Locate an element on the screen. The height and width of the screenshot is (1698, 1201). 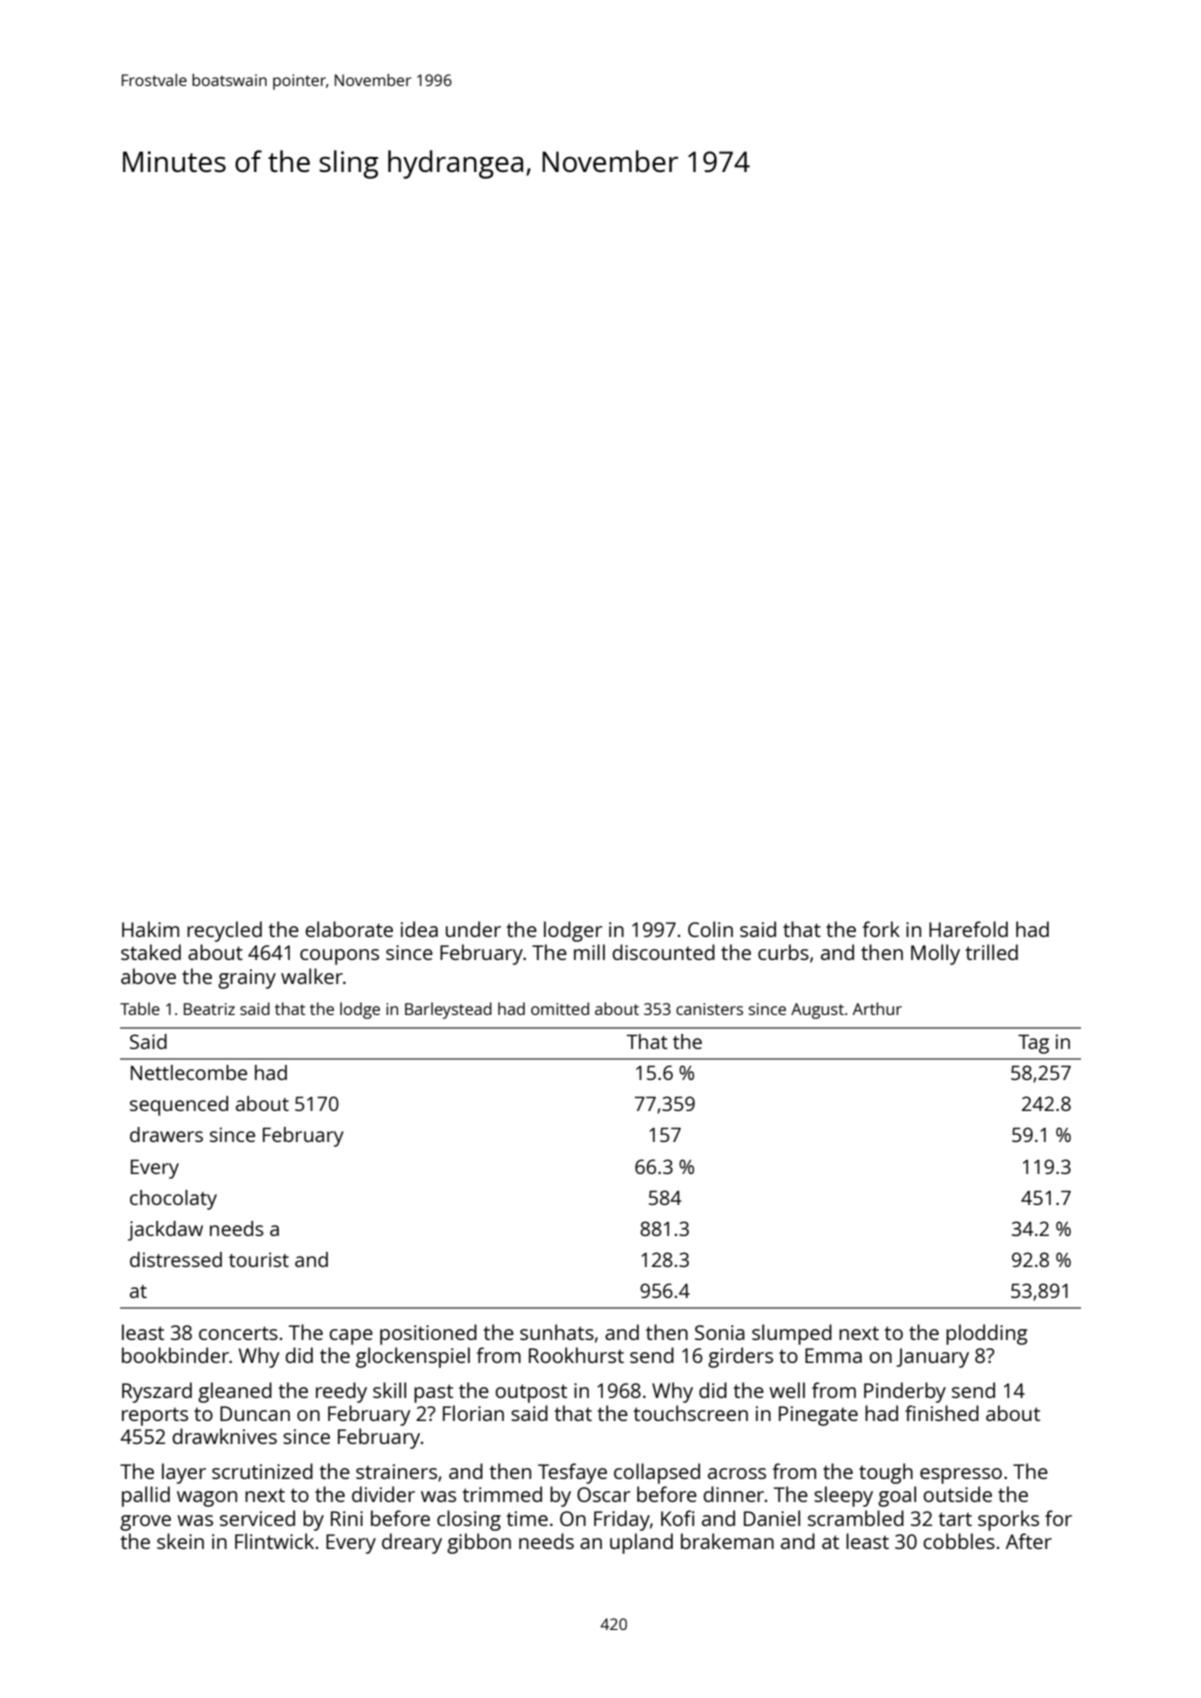
Tag is located at coordinates (1033, 1044).
